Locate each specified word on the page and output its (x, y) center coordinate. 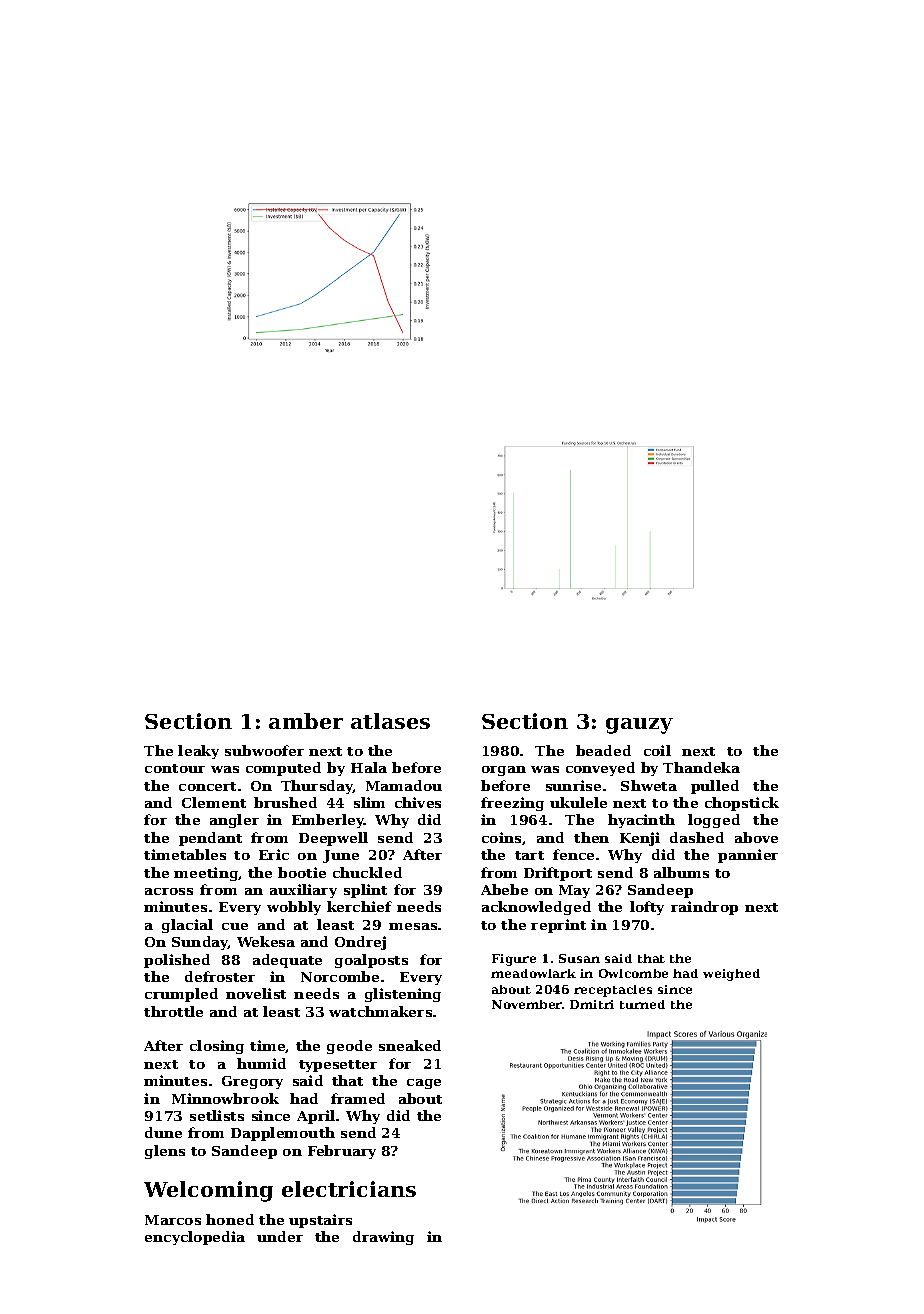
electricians (349, 1189)
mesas (413, 926)
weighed (731, 975)
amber (306, 721)
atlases (390, 721)
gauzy (639, 726)
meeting (206, 874)
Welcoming (208, 1191)
